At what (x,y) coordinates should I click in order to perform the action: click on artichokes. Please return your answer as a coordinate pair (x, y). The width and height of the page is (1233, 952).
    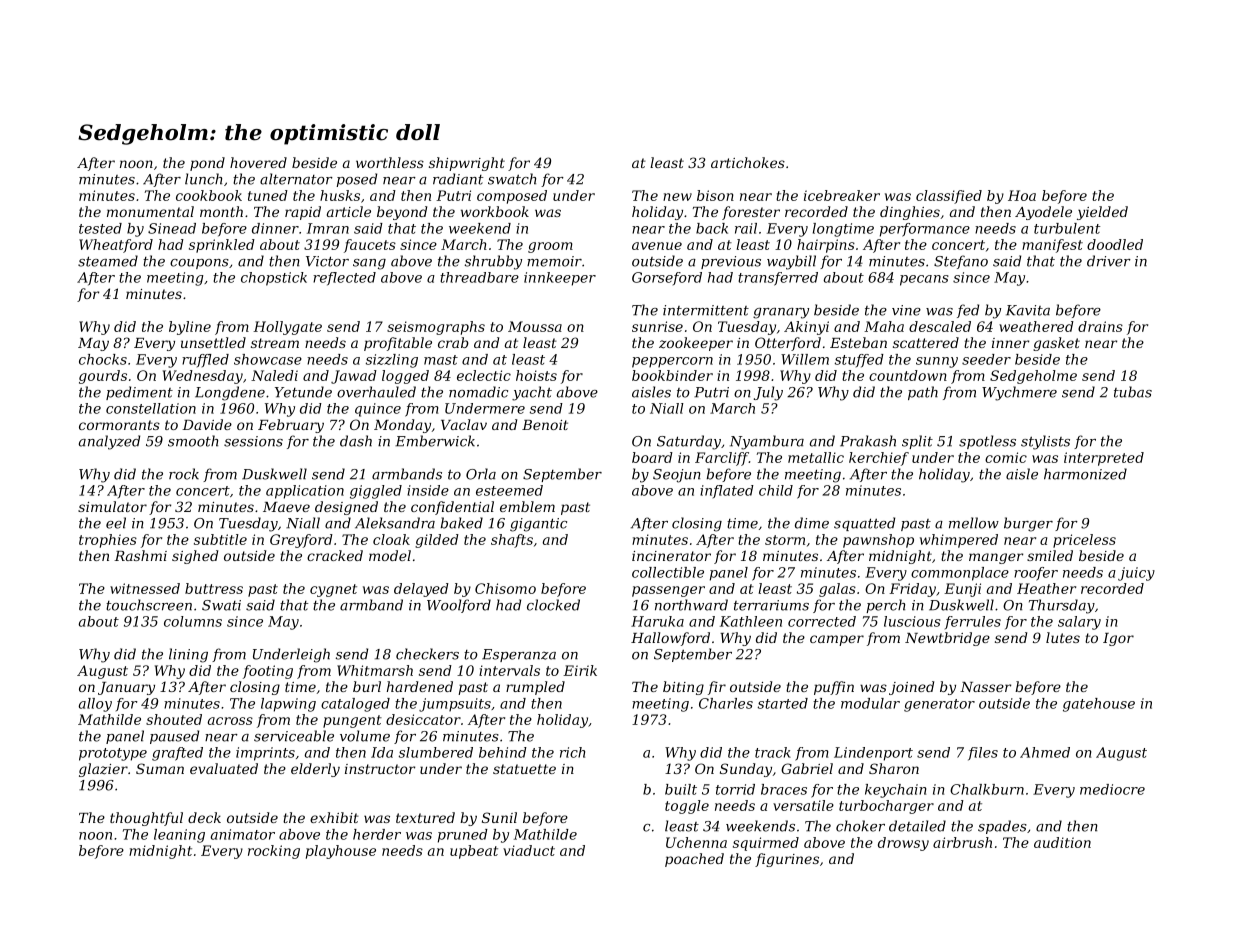
    Looking at the image, I should click on (748, 162).
